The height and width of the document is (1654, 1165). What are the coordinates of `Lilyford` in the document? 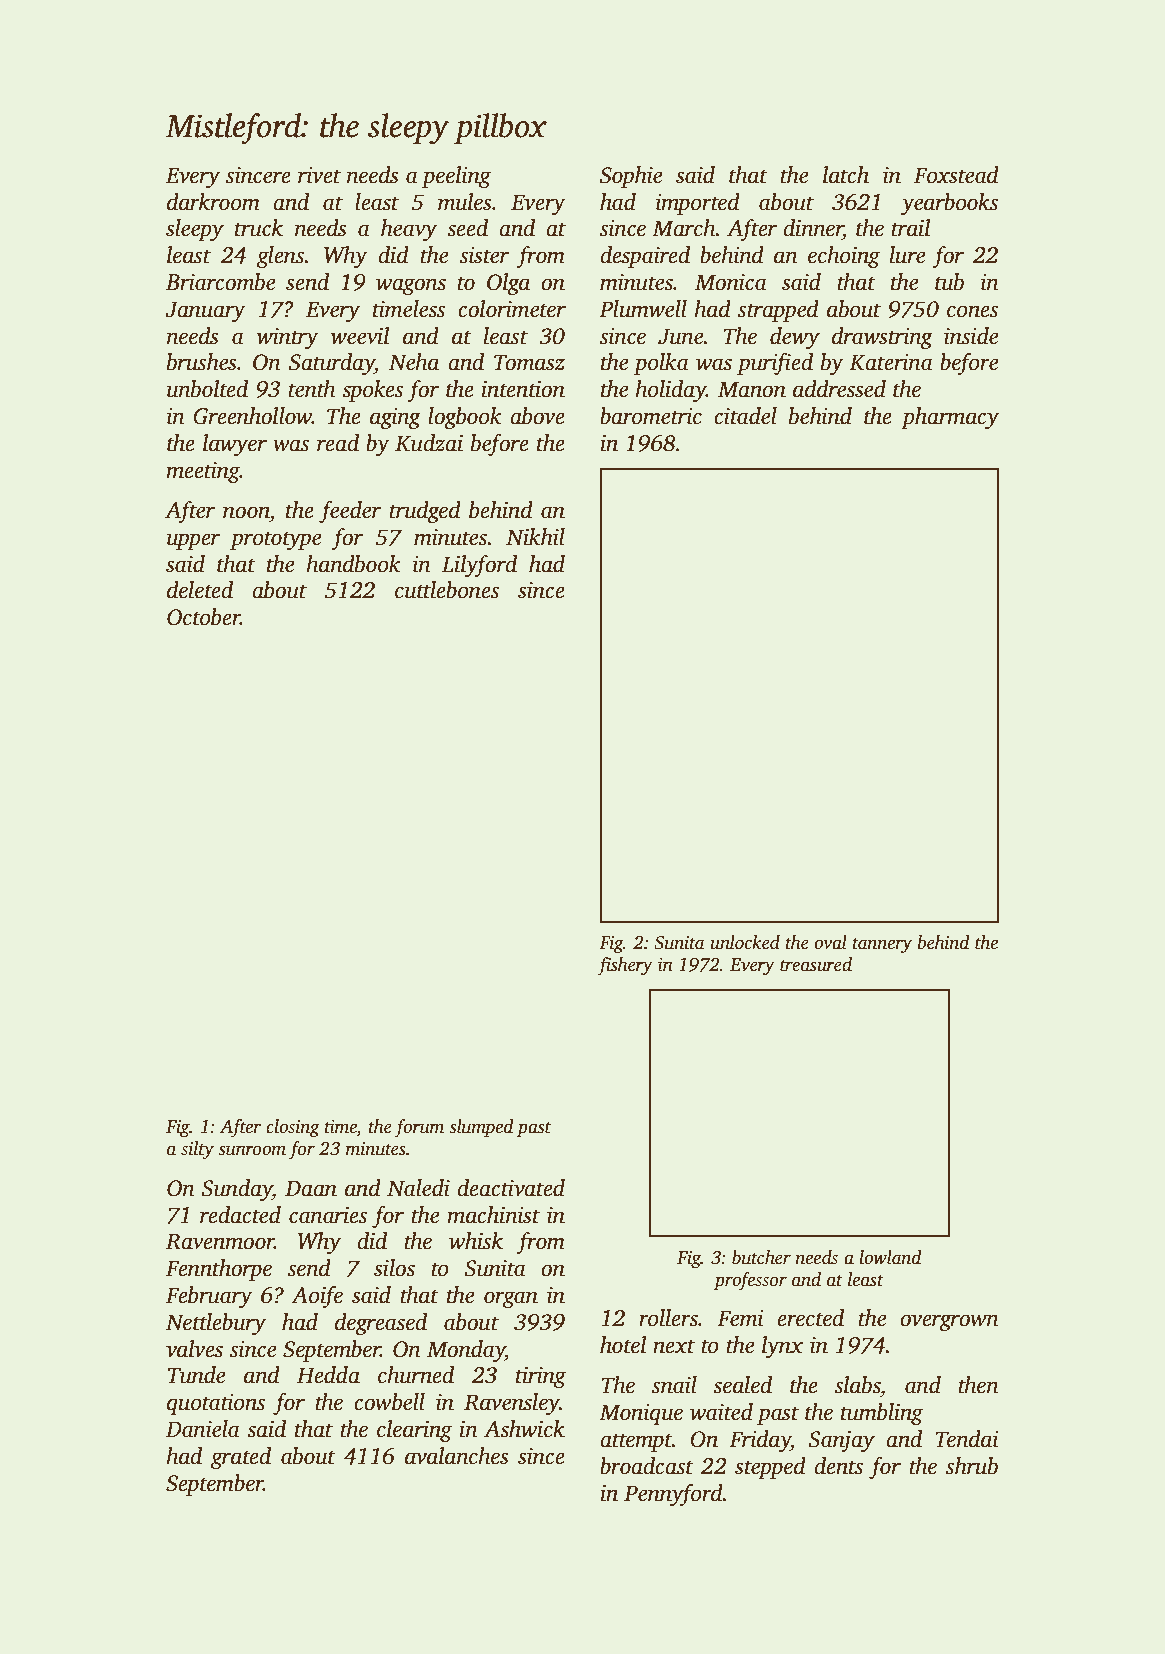 It's located at (479, 566).
